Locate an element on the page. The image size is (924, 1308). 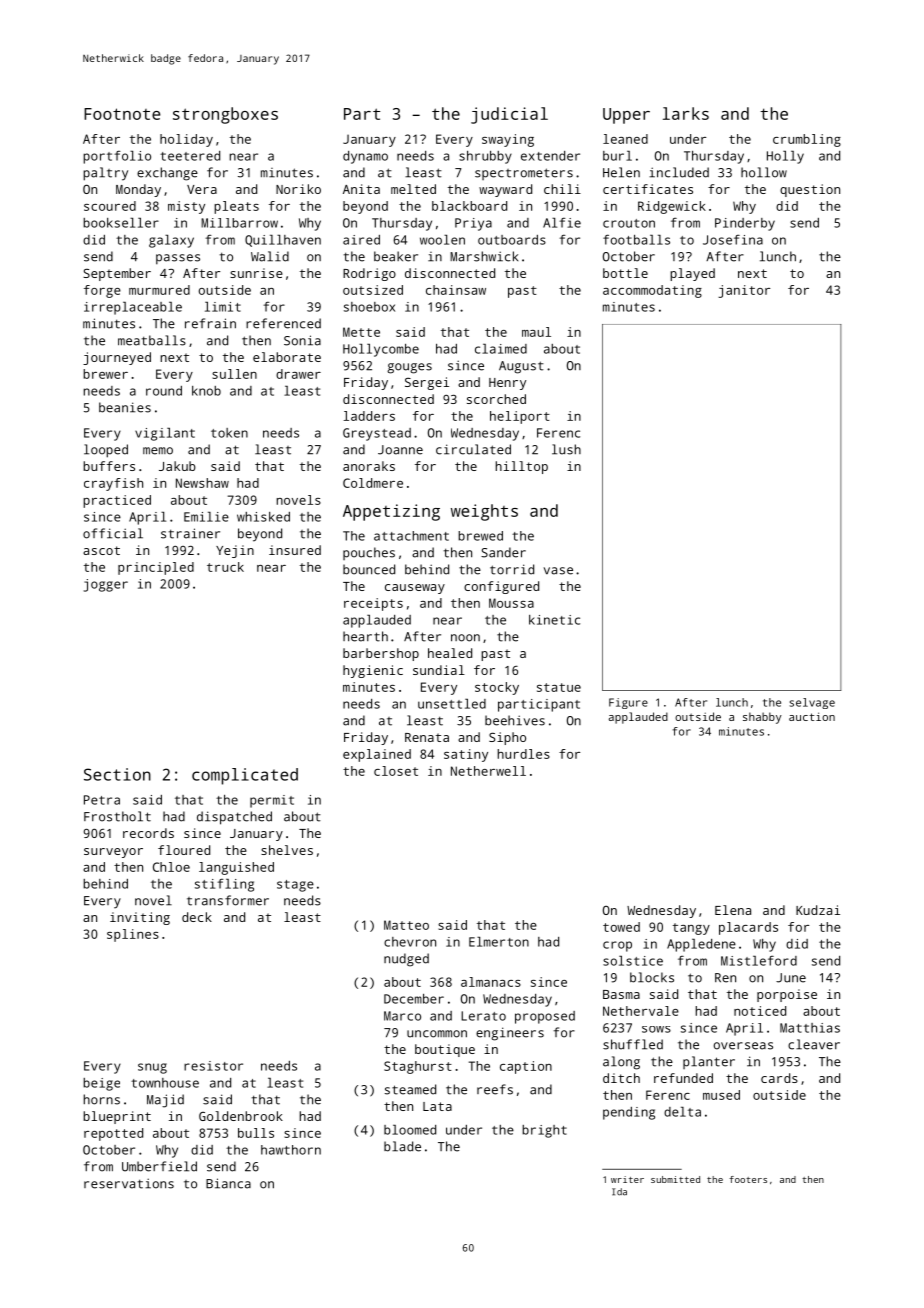
steamed is located at coordinates (410, 1089).
